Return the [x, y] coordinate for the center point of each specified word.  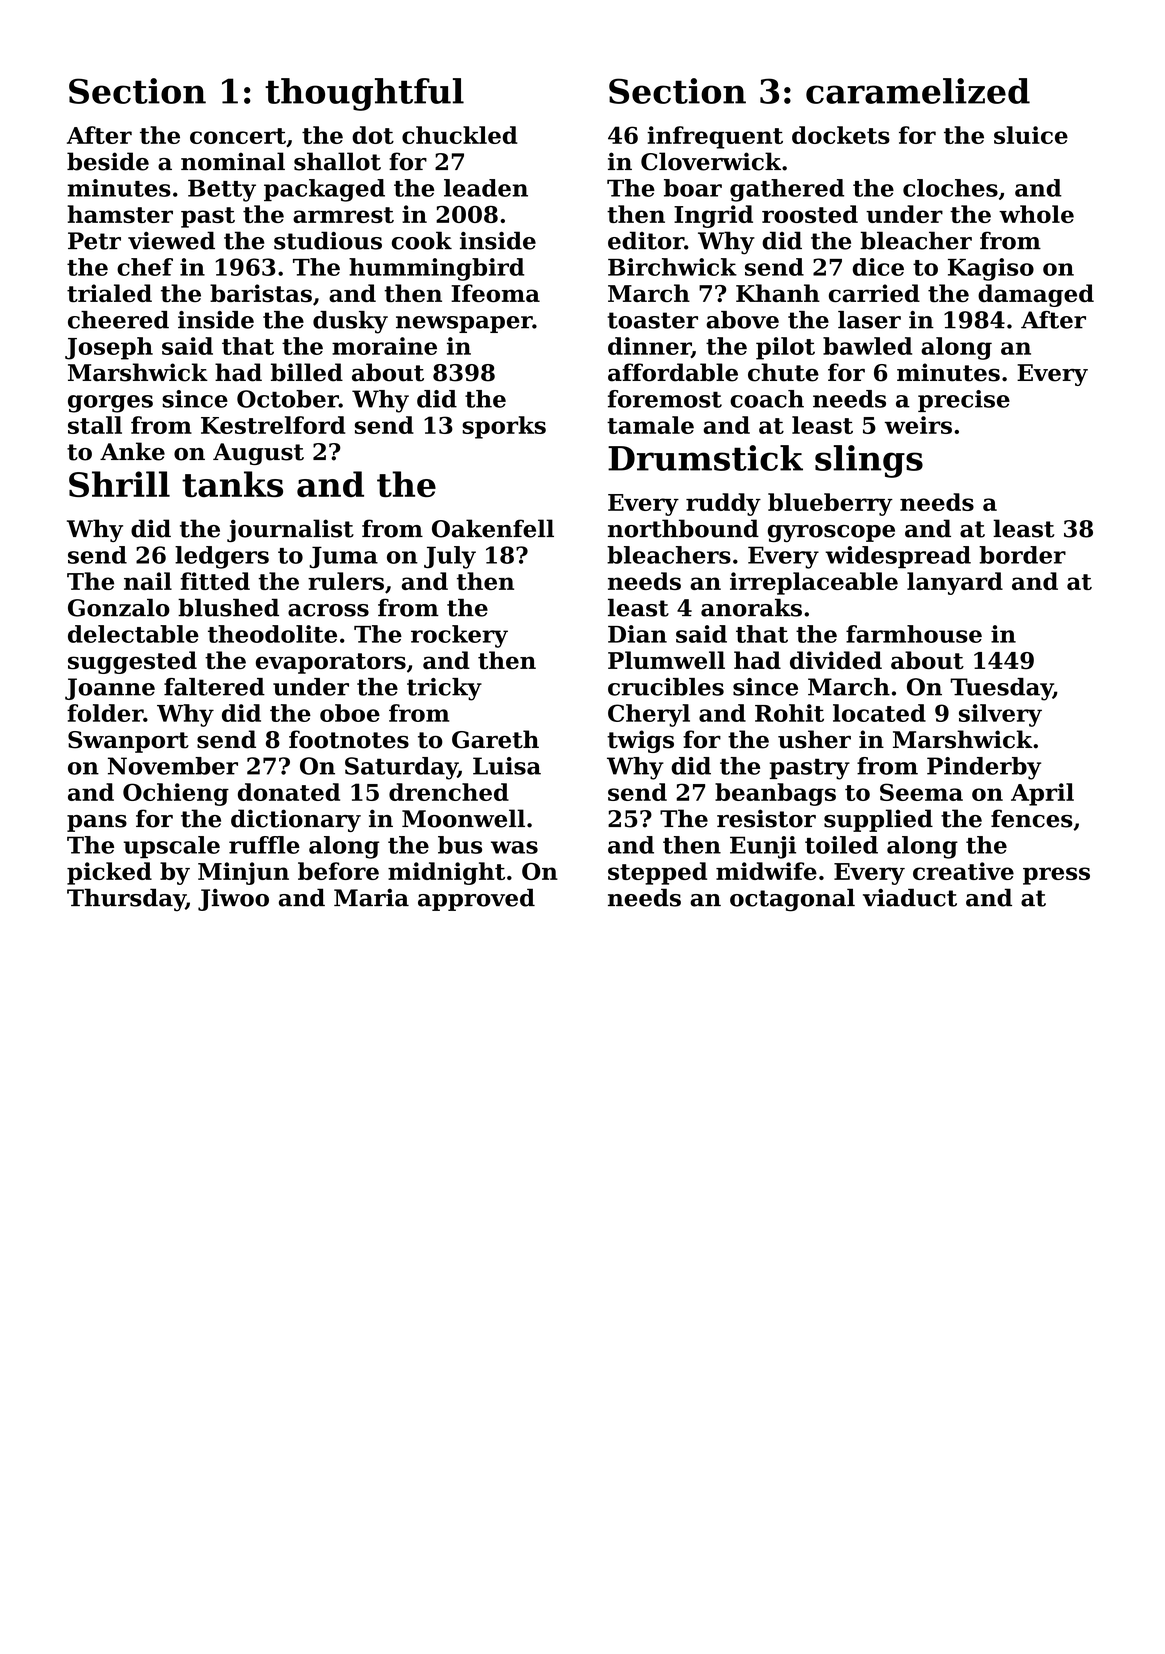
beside [108, 161]
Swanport [128, 742]
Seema [921, 792]
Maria [371, 898]
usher [814, 739]
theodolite [272, 634]
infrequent [715, 137]
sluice [1031, 135]
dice [878, 267]
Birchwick [672, 267]
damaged [1036, 295]
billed [307, 372]
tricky [444, 689]
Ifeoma [495, 293]
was [514, 847]
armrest [343, 215]
